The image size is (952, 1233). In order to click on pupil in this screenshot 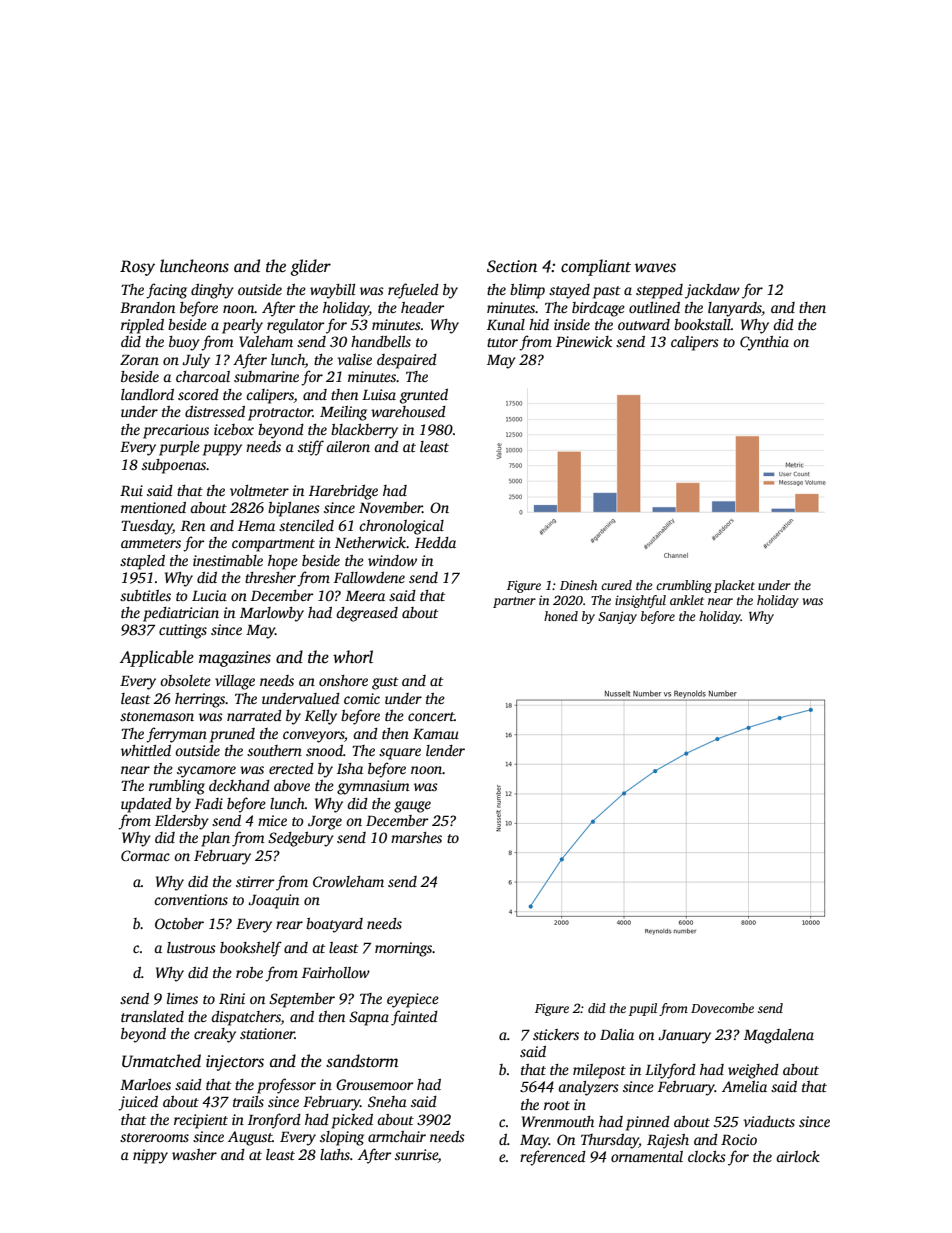, I will do `click(643, 1009)`.
